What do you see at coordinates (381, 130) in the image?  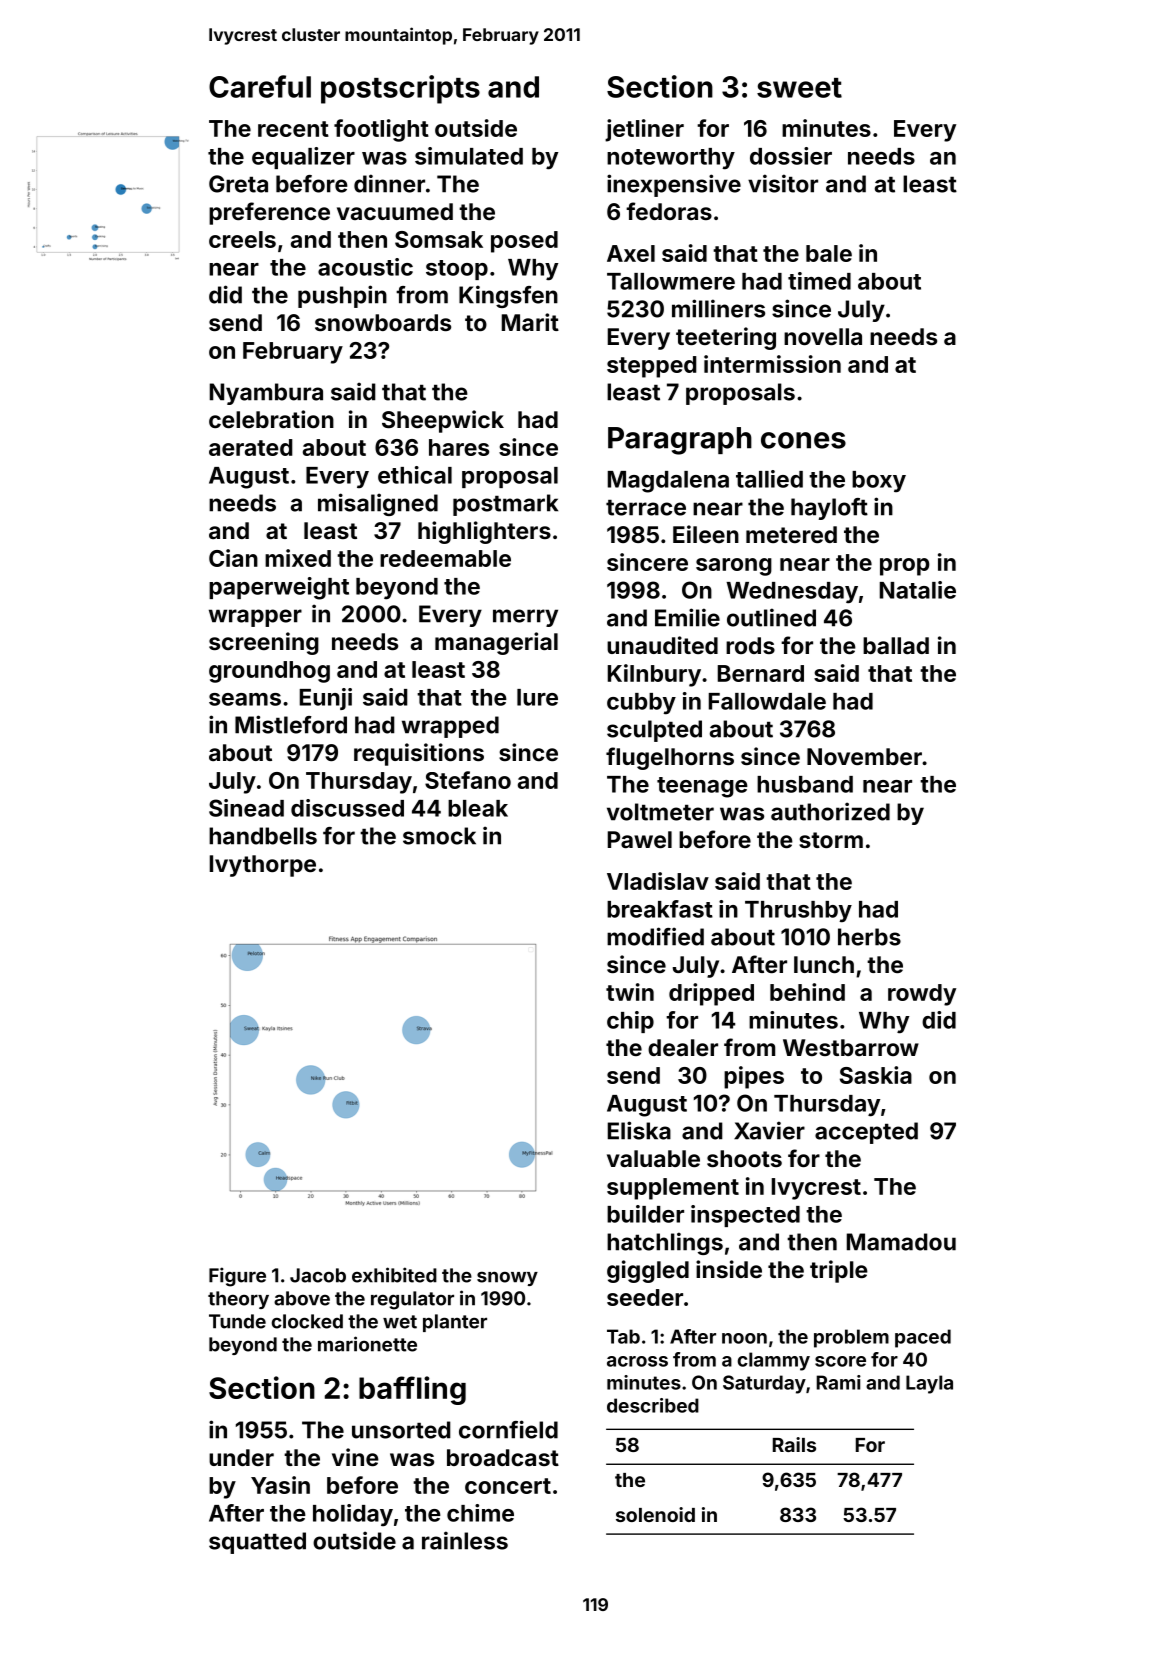 I see `footlight` at bounding box center [381, 130].
